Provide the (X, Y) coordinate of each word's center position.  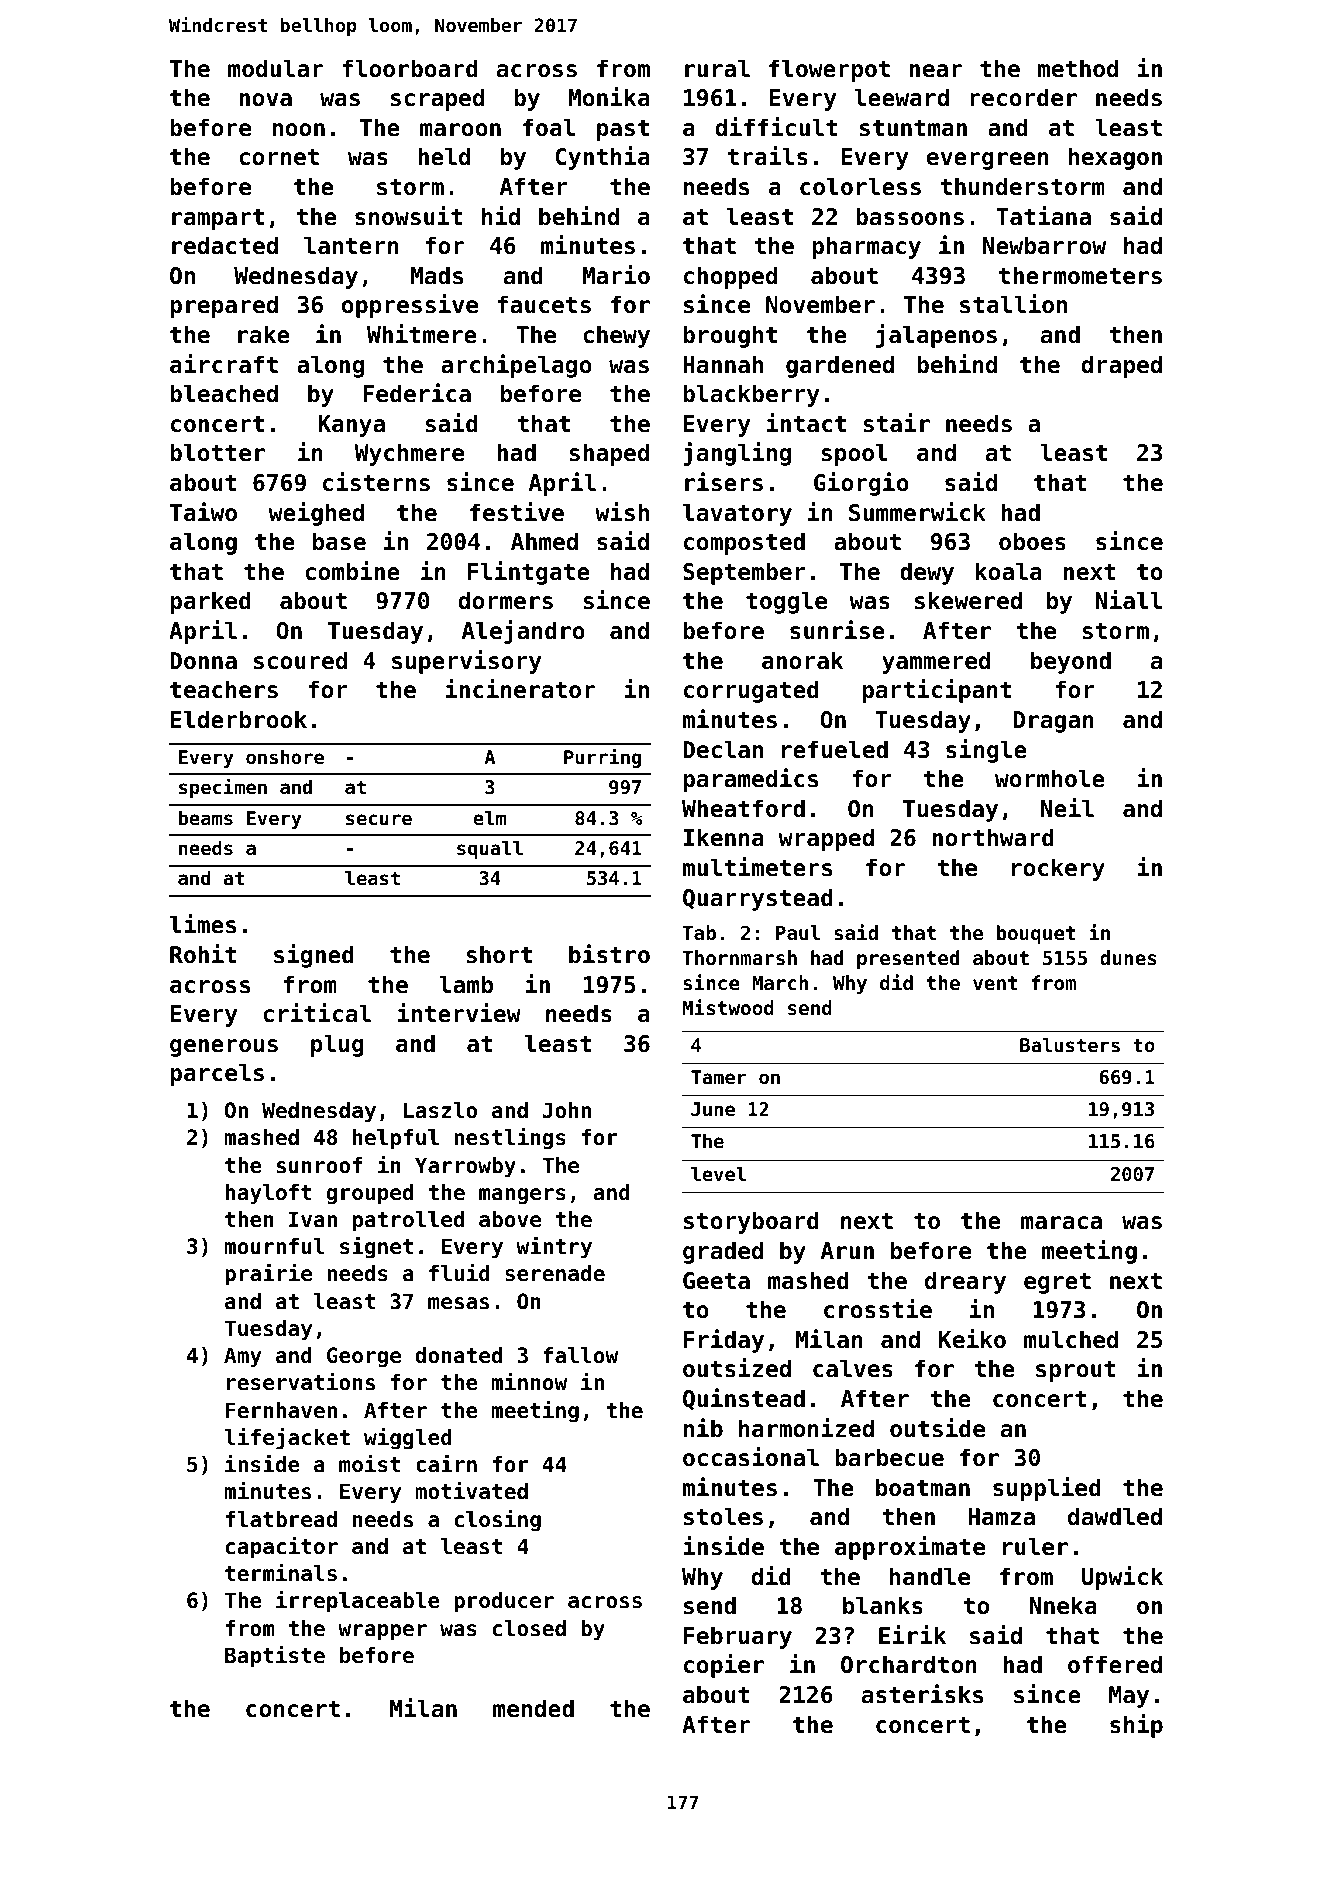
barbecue (889, 1457)
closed (529, 1628)
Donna (203, 661)
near (935, 71)
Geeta (716, 1281)
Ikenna (724, 837)
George (364, 1357)
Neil (1067, 808)
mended (533, 1708)
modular (275, 68)
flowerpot (829, 70)
